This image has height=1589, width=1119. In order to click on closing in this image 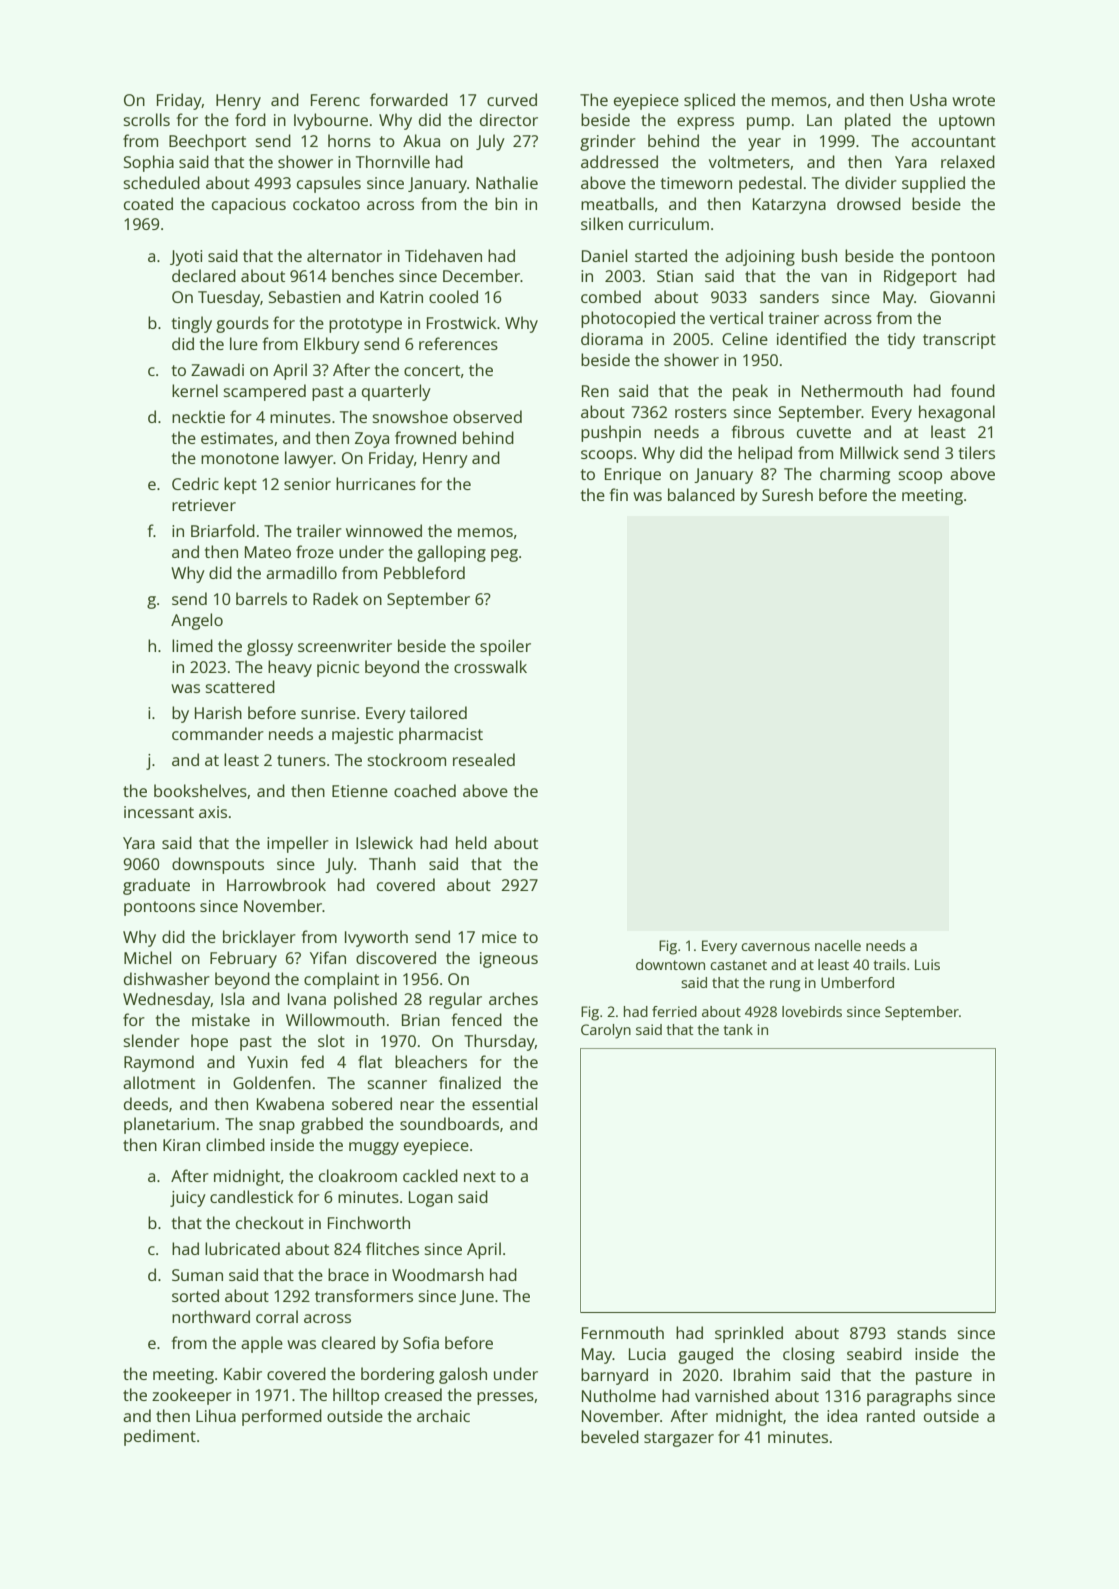, I will do `click(809, 1355)`.
